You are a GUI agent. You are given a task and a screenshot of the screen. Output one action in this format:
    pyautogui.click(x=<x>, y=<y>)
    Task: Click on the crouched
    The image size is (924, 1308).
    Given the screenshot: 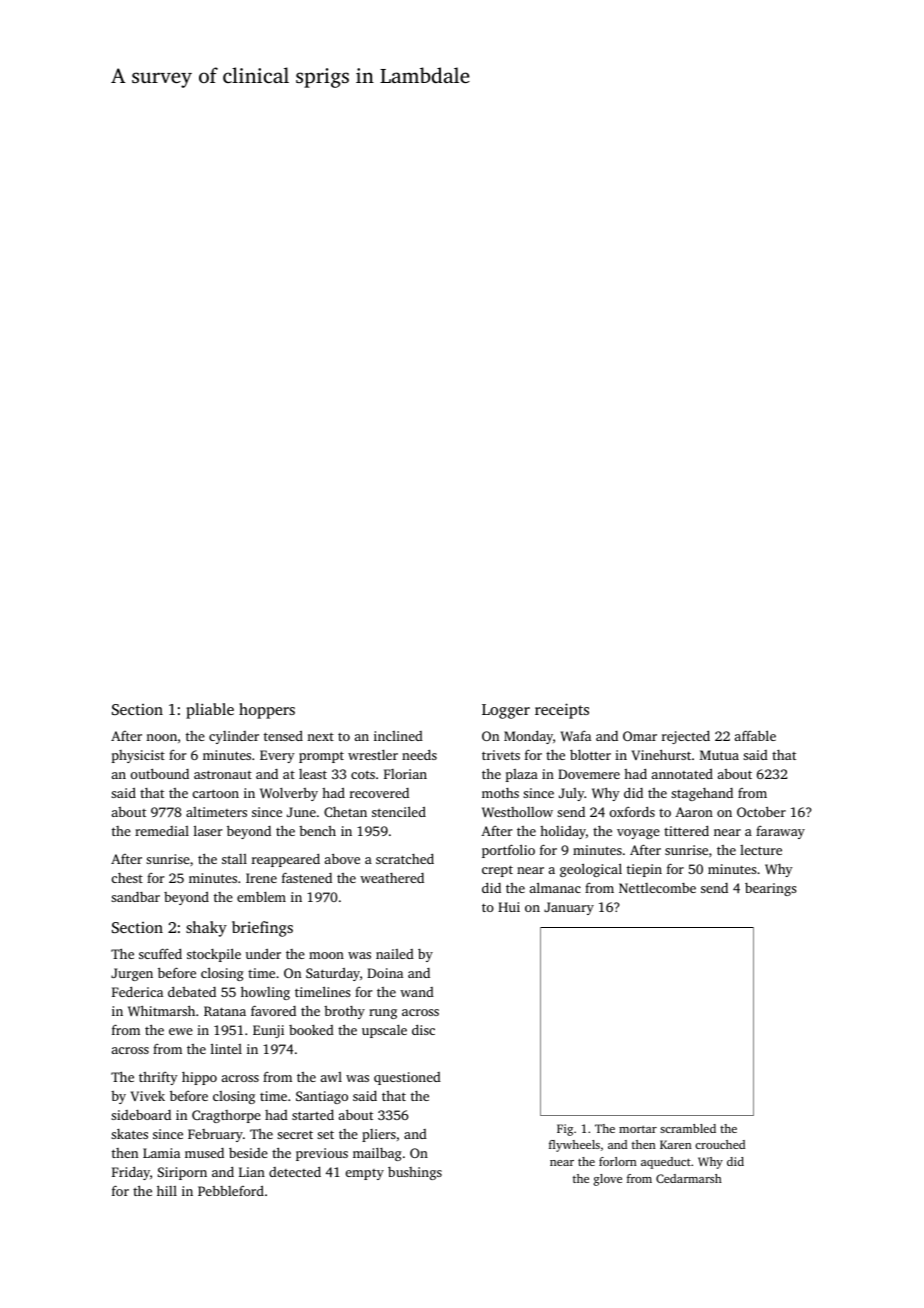 What is the action you would take?
    pyautogui.click(x=720, y=1144)
